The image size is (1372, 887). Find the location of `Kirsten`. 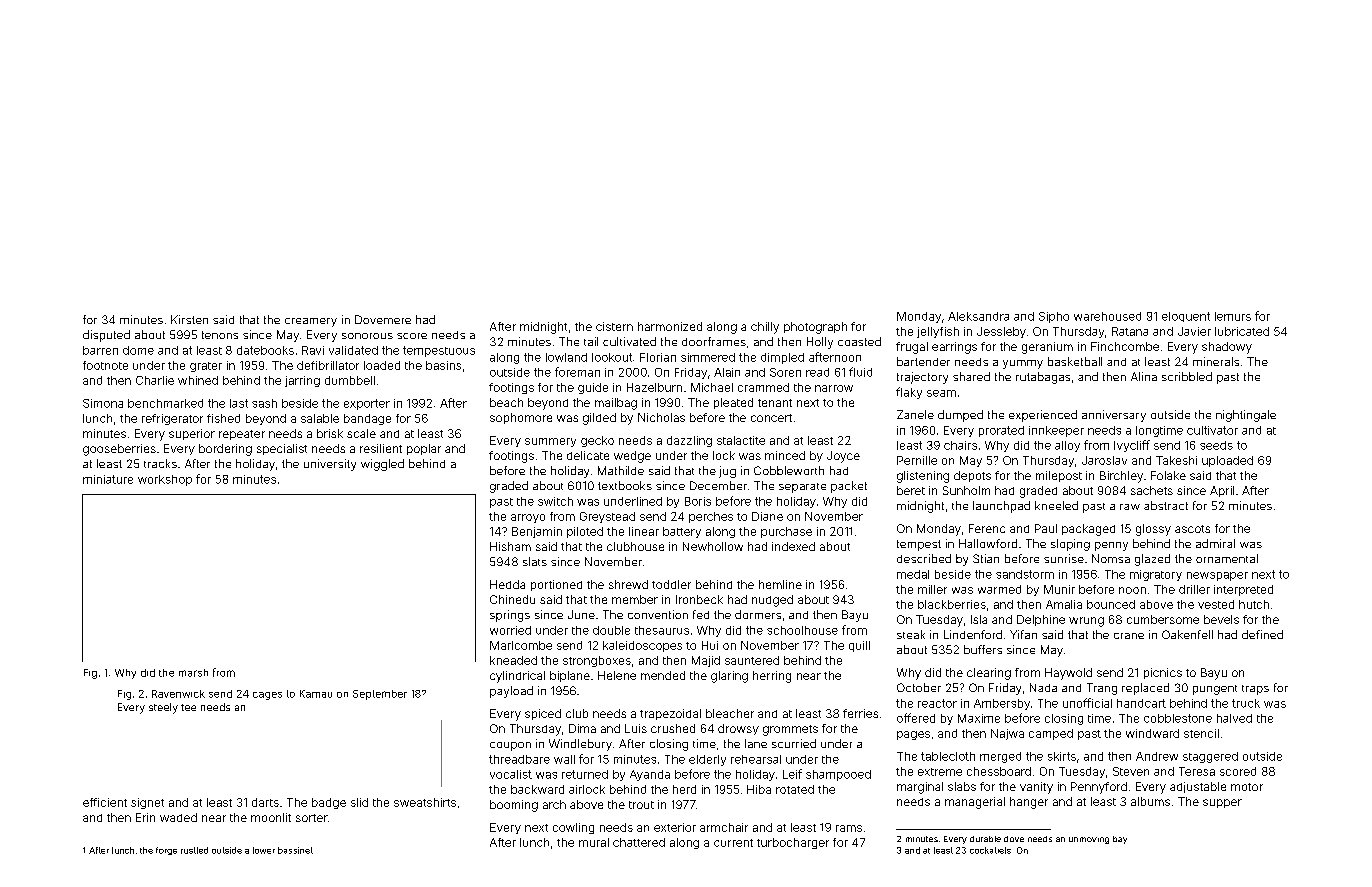

Kirsten is located at coordinates (189, 319).
